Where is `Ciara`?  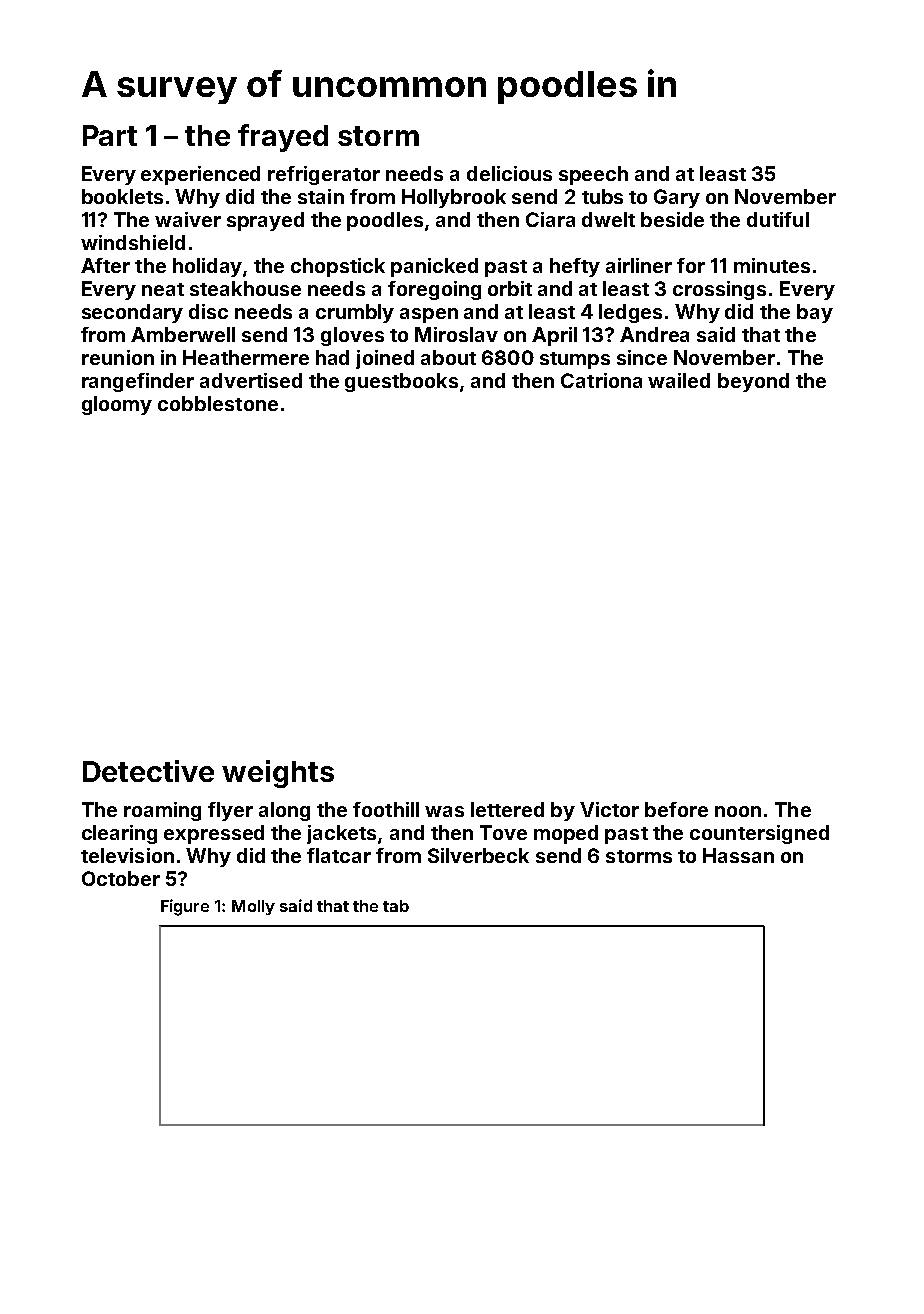 Ciara is located at coordinates (550, 219).
